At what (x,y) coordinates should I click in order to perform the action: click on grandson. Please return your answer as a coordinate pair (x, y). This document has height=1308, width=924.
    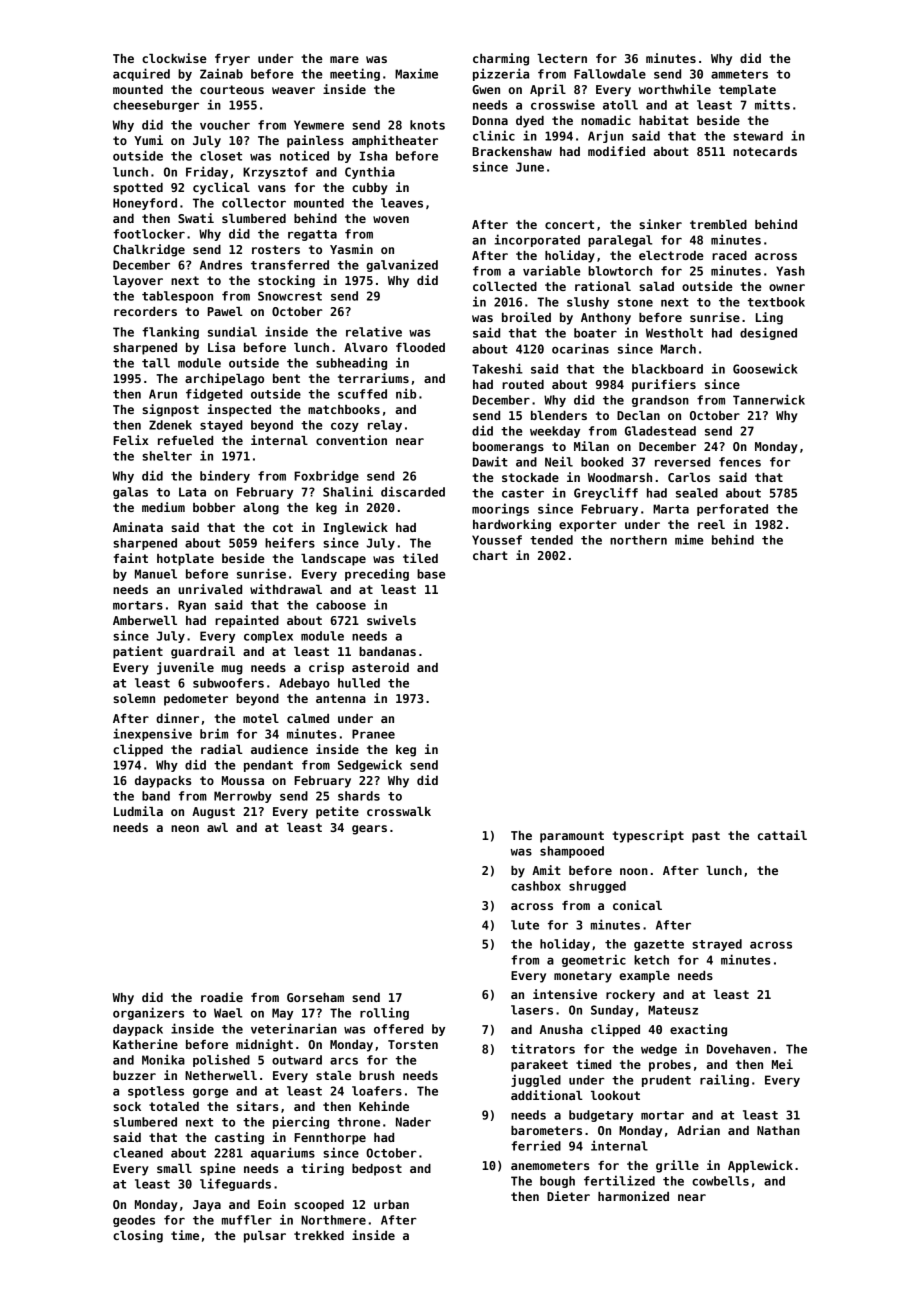
    Looking at the image, I should click on (660, 401).
